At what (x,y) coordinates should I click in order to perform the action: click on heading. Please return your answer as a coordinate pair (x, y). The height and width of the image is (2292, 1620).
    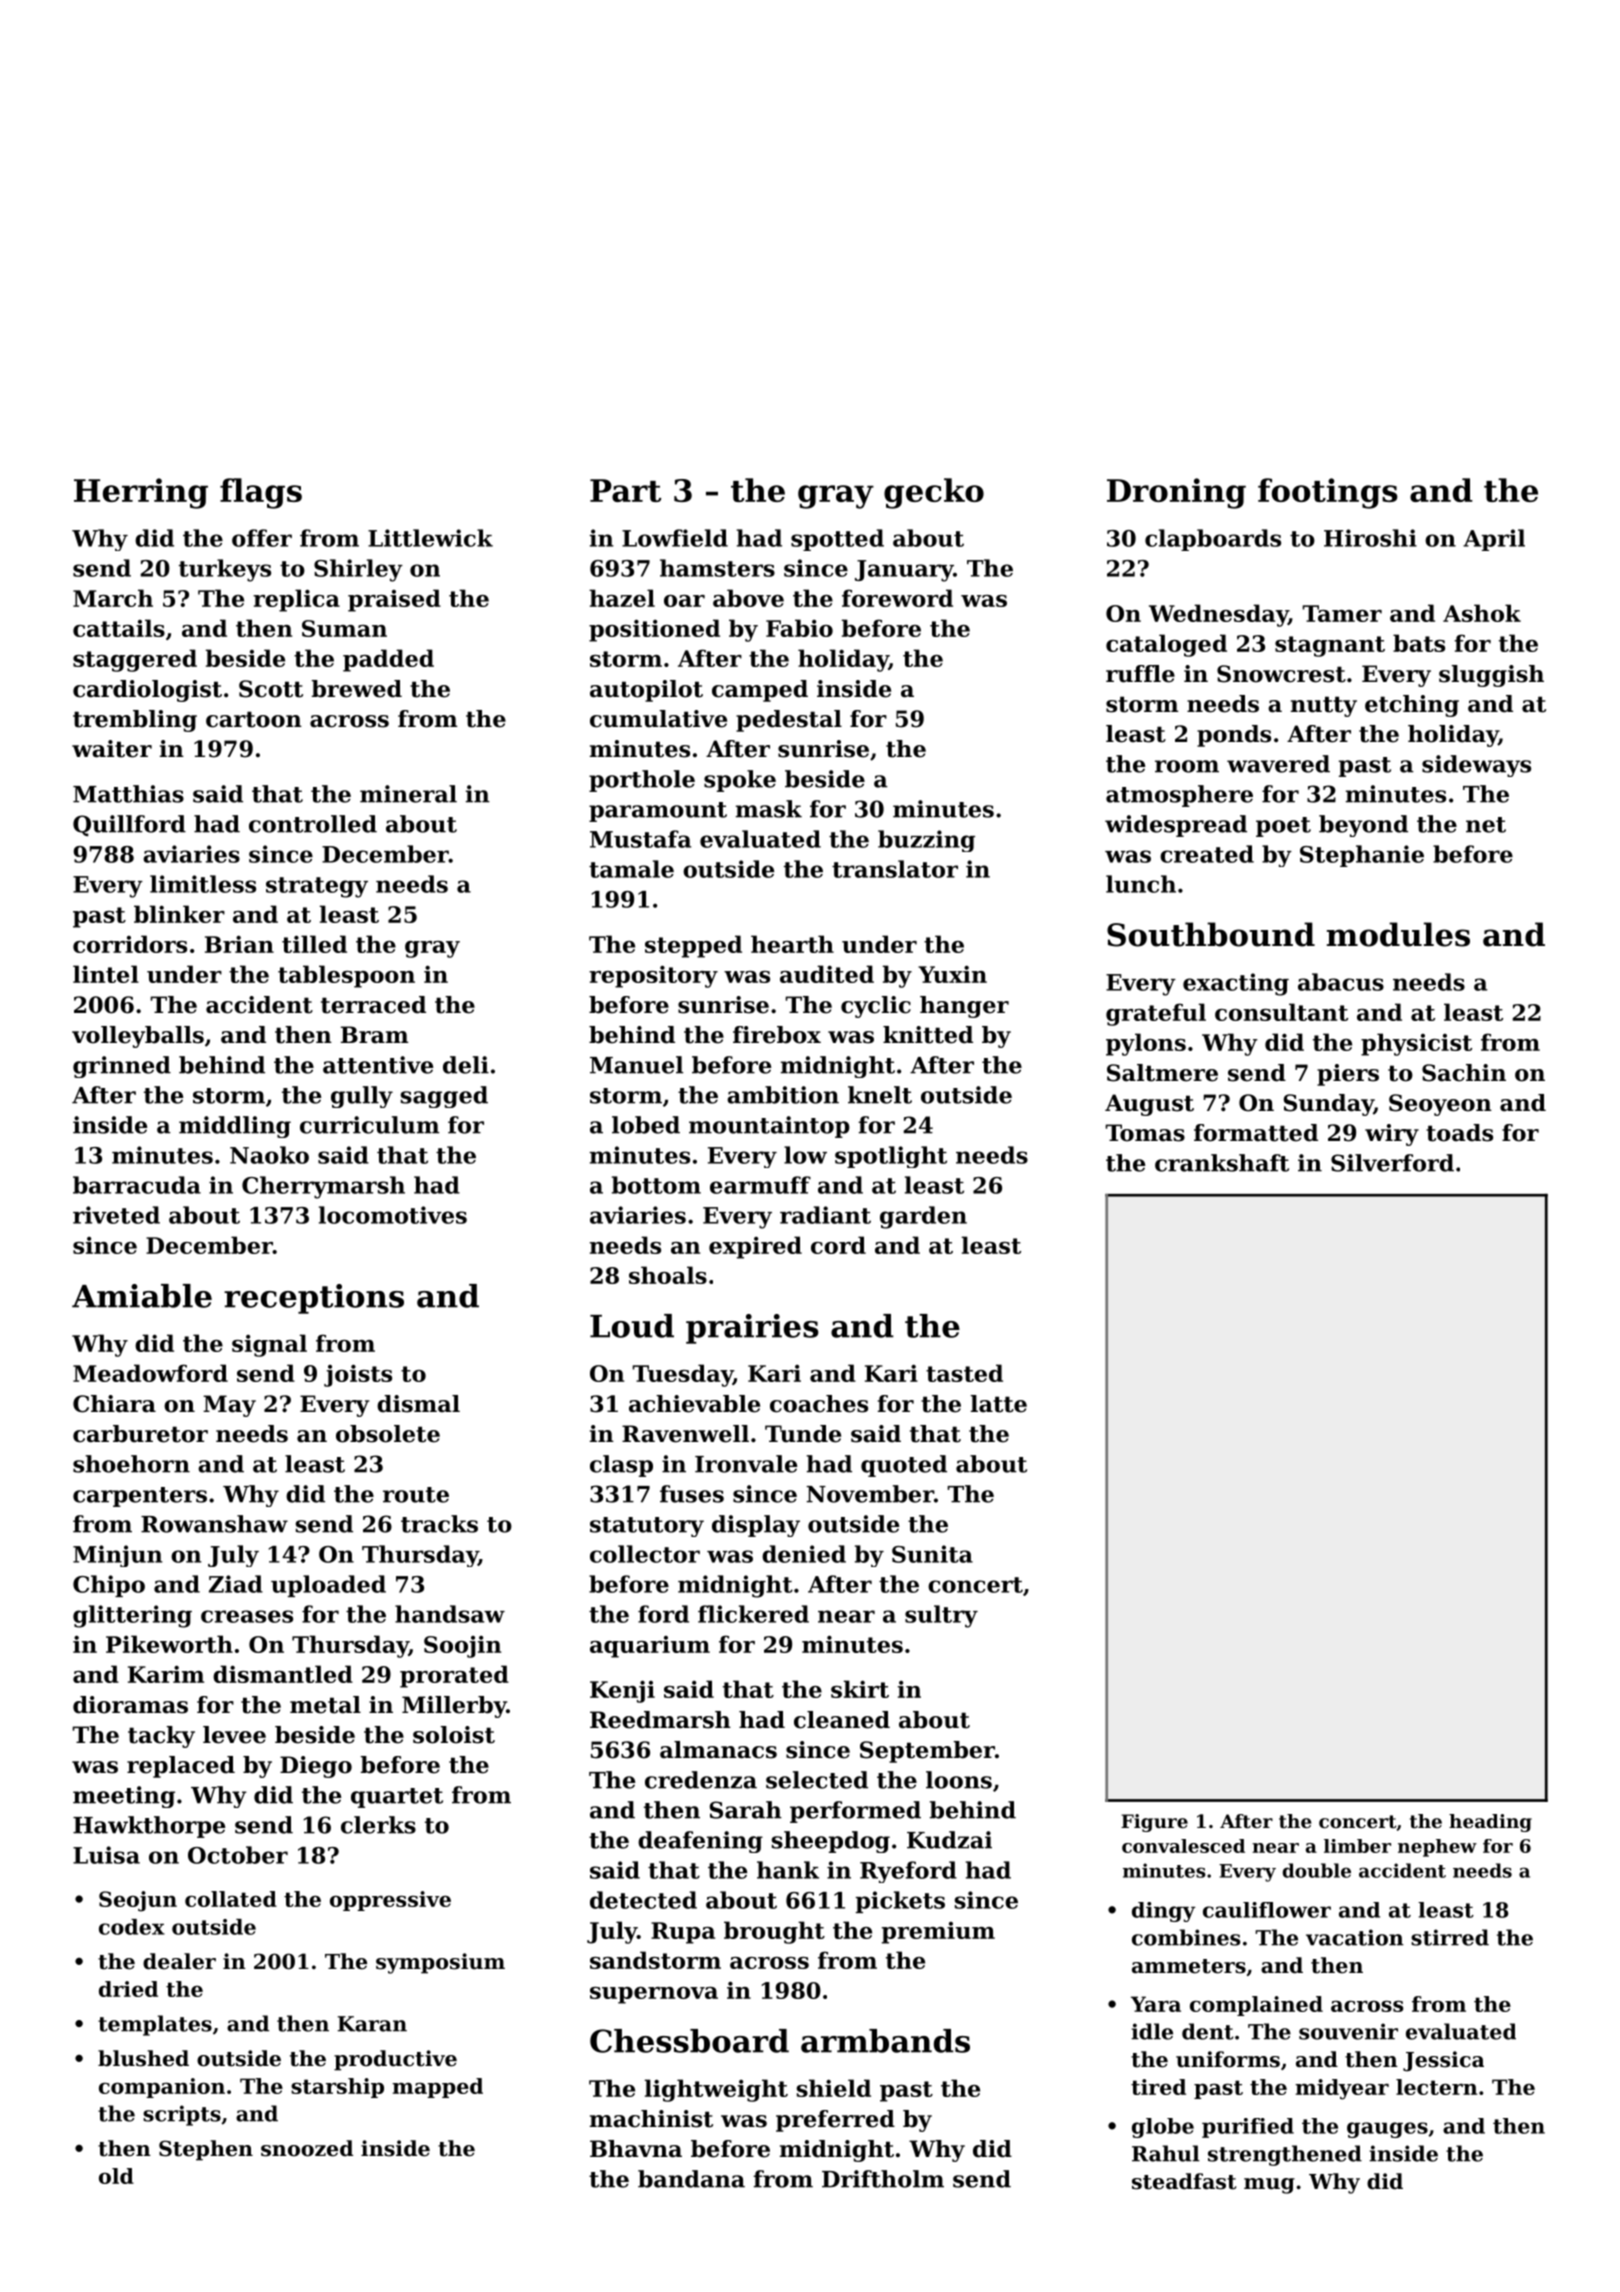
    Looking at the image, I should click on (1490, 1823).
